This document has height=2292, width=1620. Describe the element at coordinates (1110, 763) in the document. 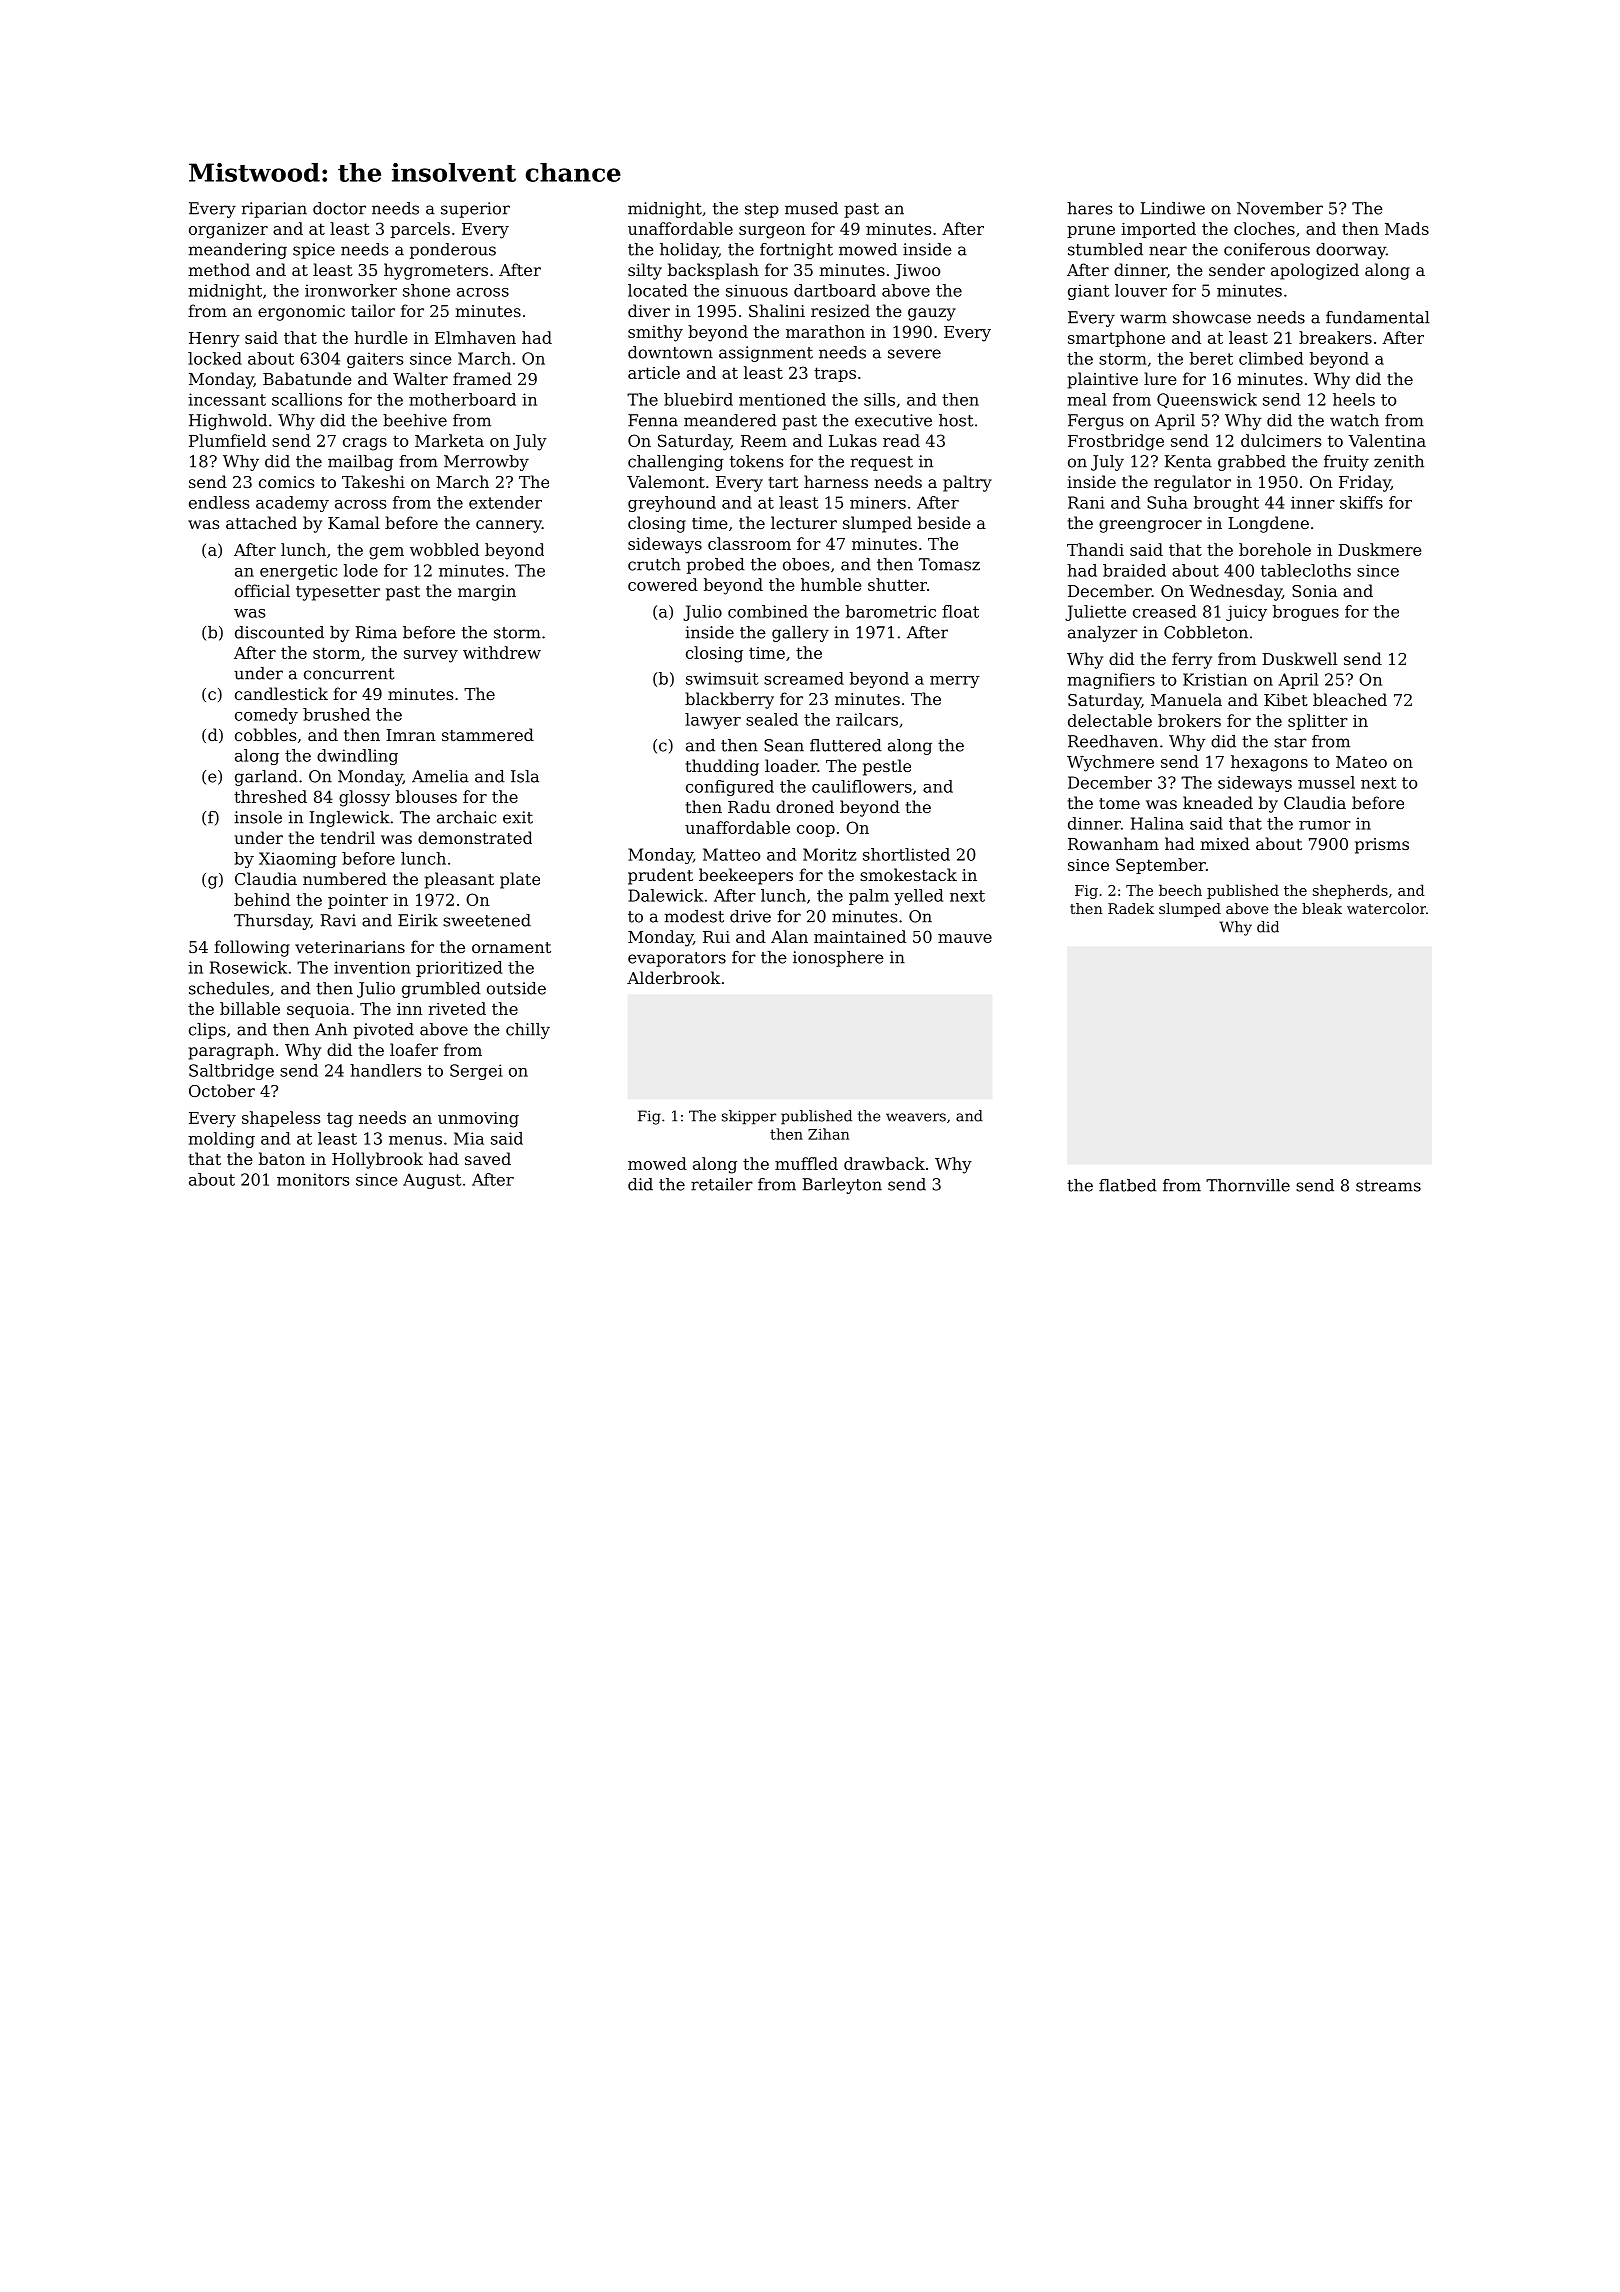

I see `Wychmere` at that location.
